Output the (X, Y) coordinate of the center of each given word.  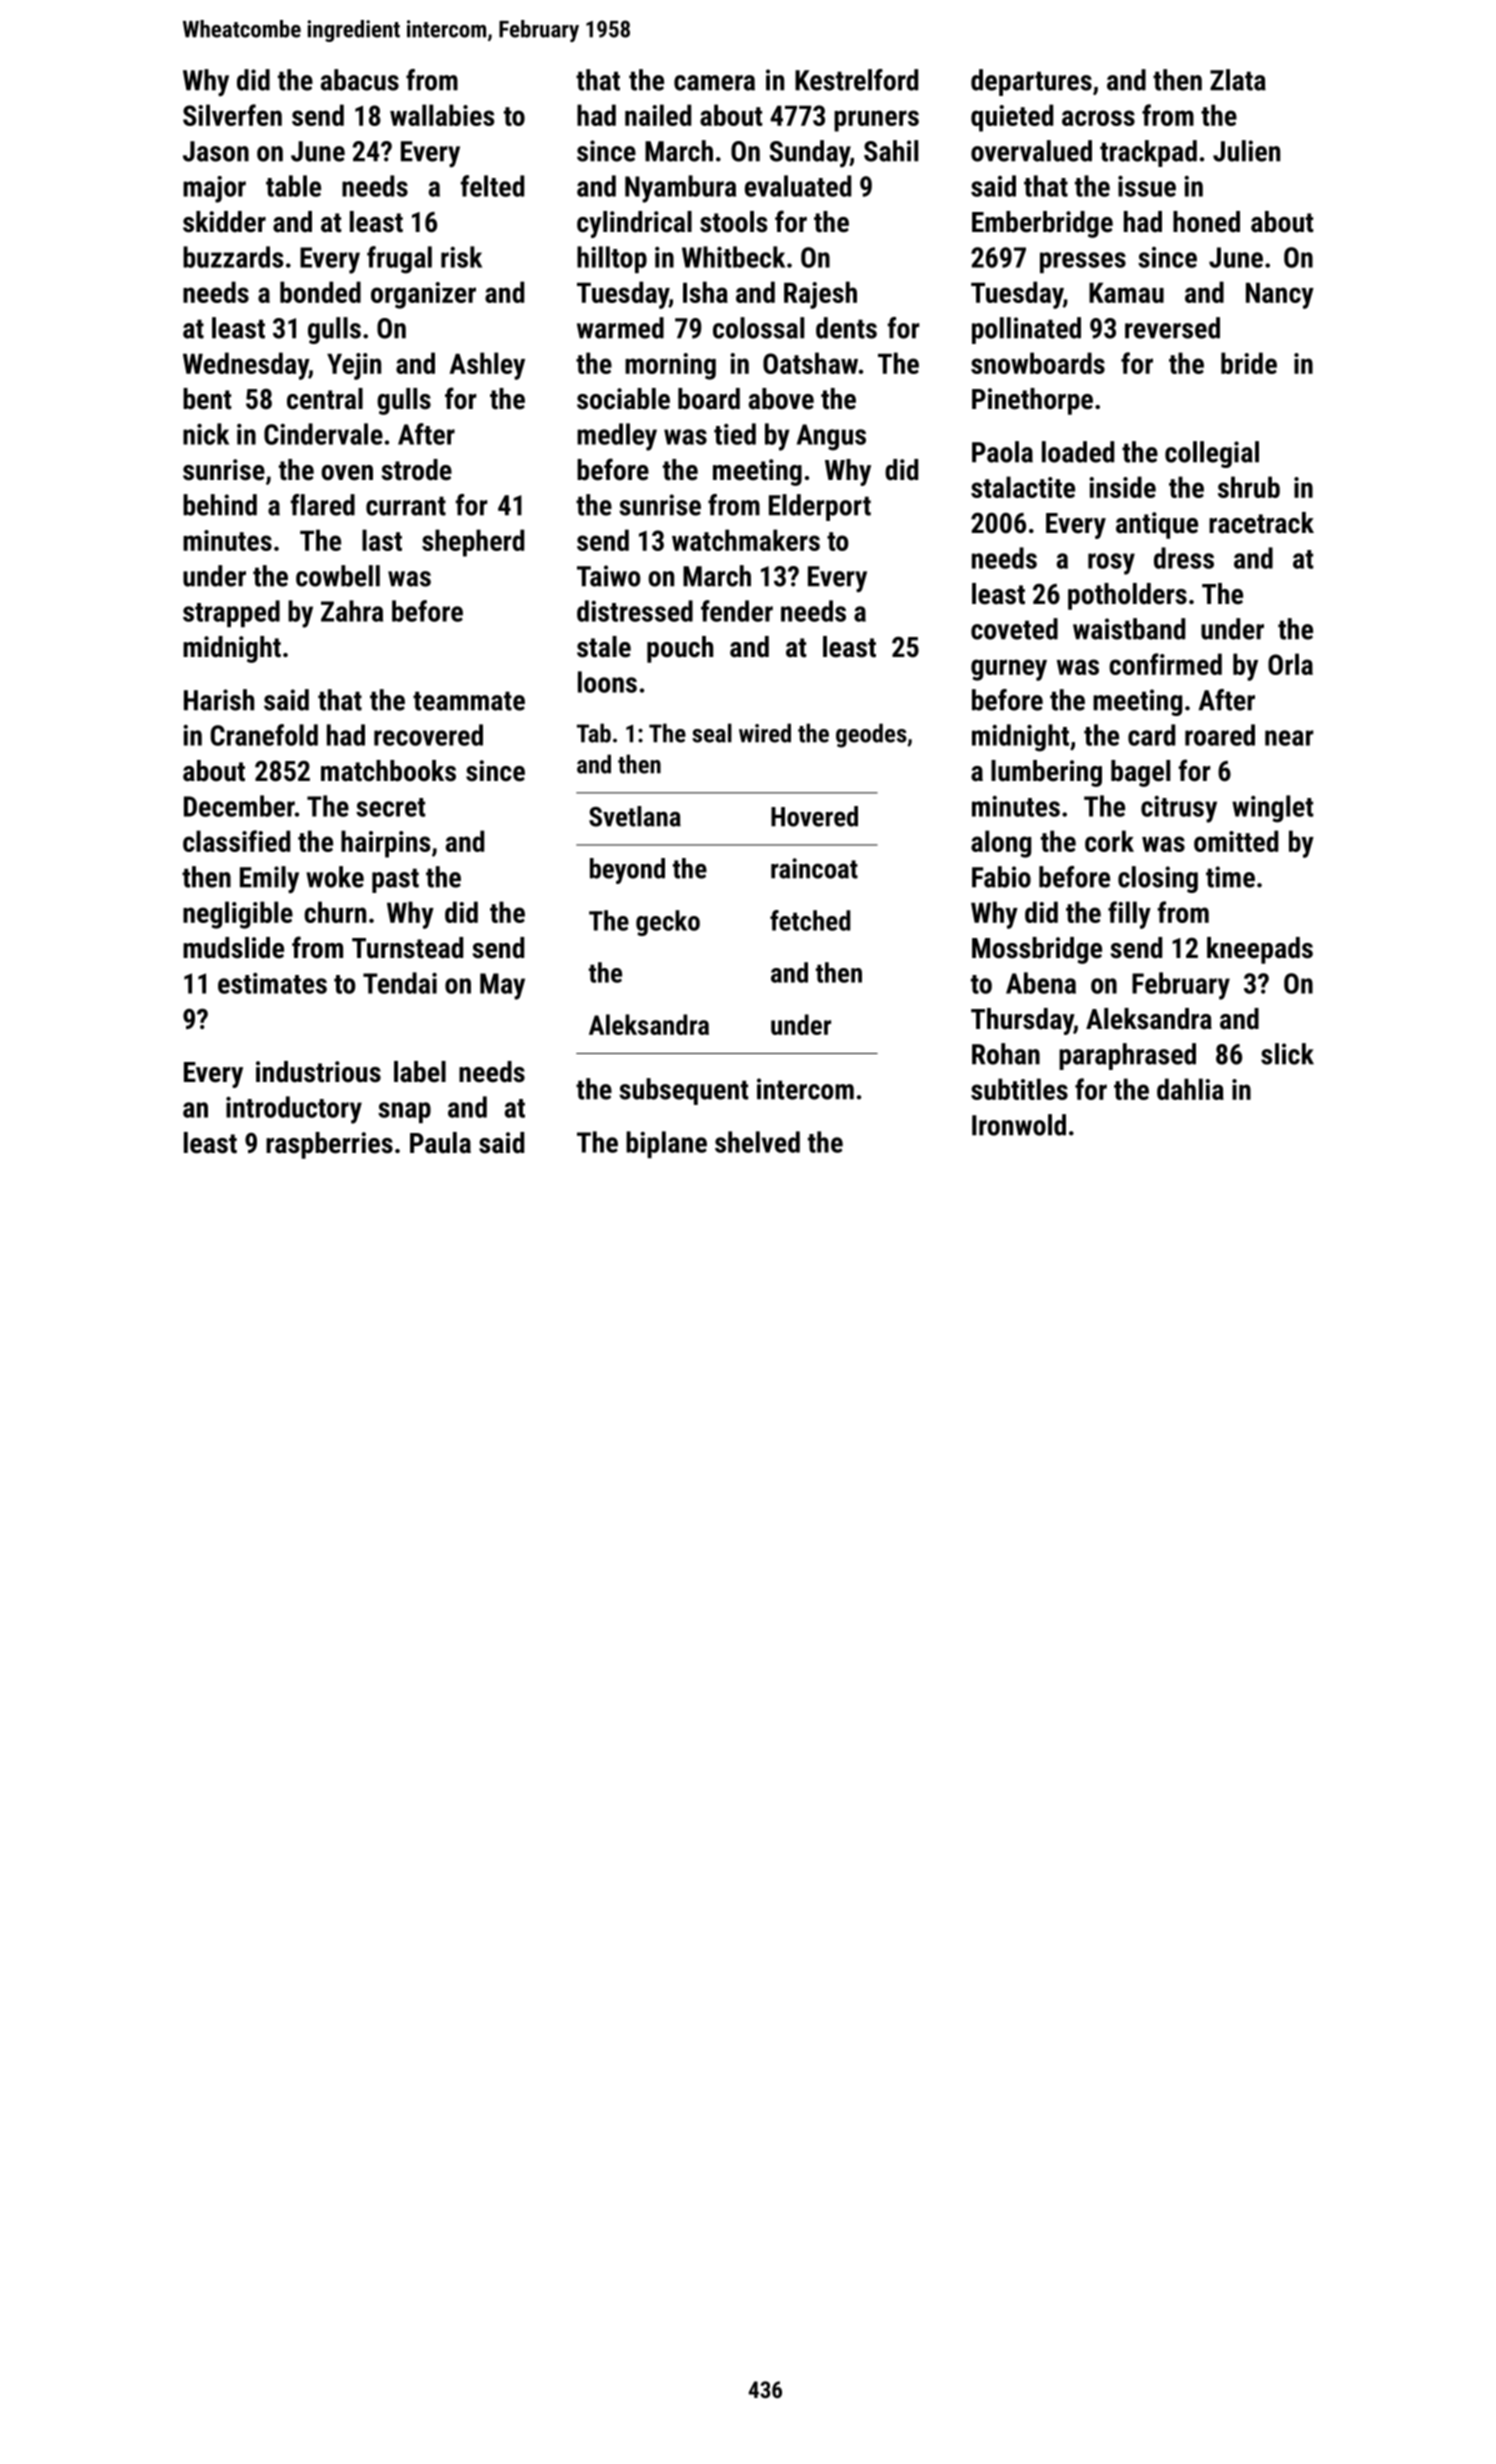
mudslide (233, 948)
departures (1031, 82)
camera (714, 83)
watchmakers (746, 540)
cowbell (338, 576)
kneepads (1260, 950)
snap (404, 1112)
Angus (831, 437)
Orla (1290, 664)
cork (1109, 841)
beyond (627, 871)
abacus (360, 80)
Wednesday (246, 366)
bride (1249, 363)
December (239, 806)
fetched (810, 920)
